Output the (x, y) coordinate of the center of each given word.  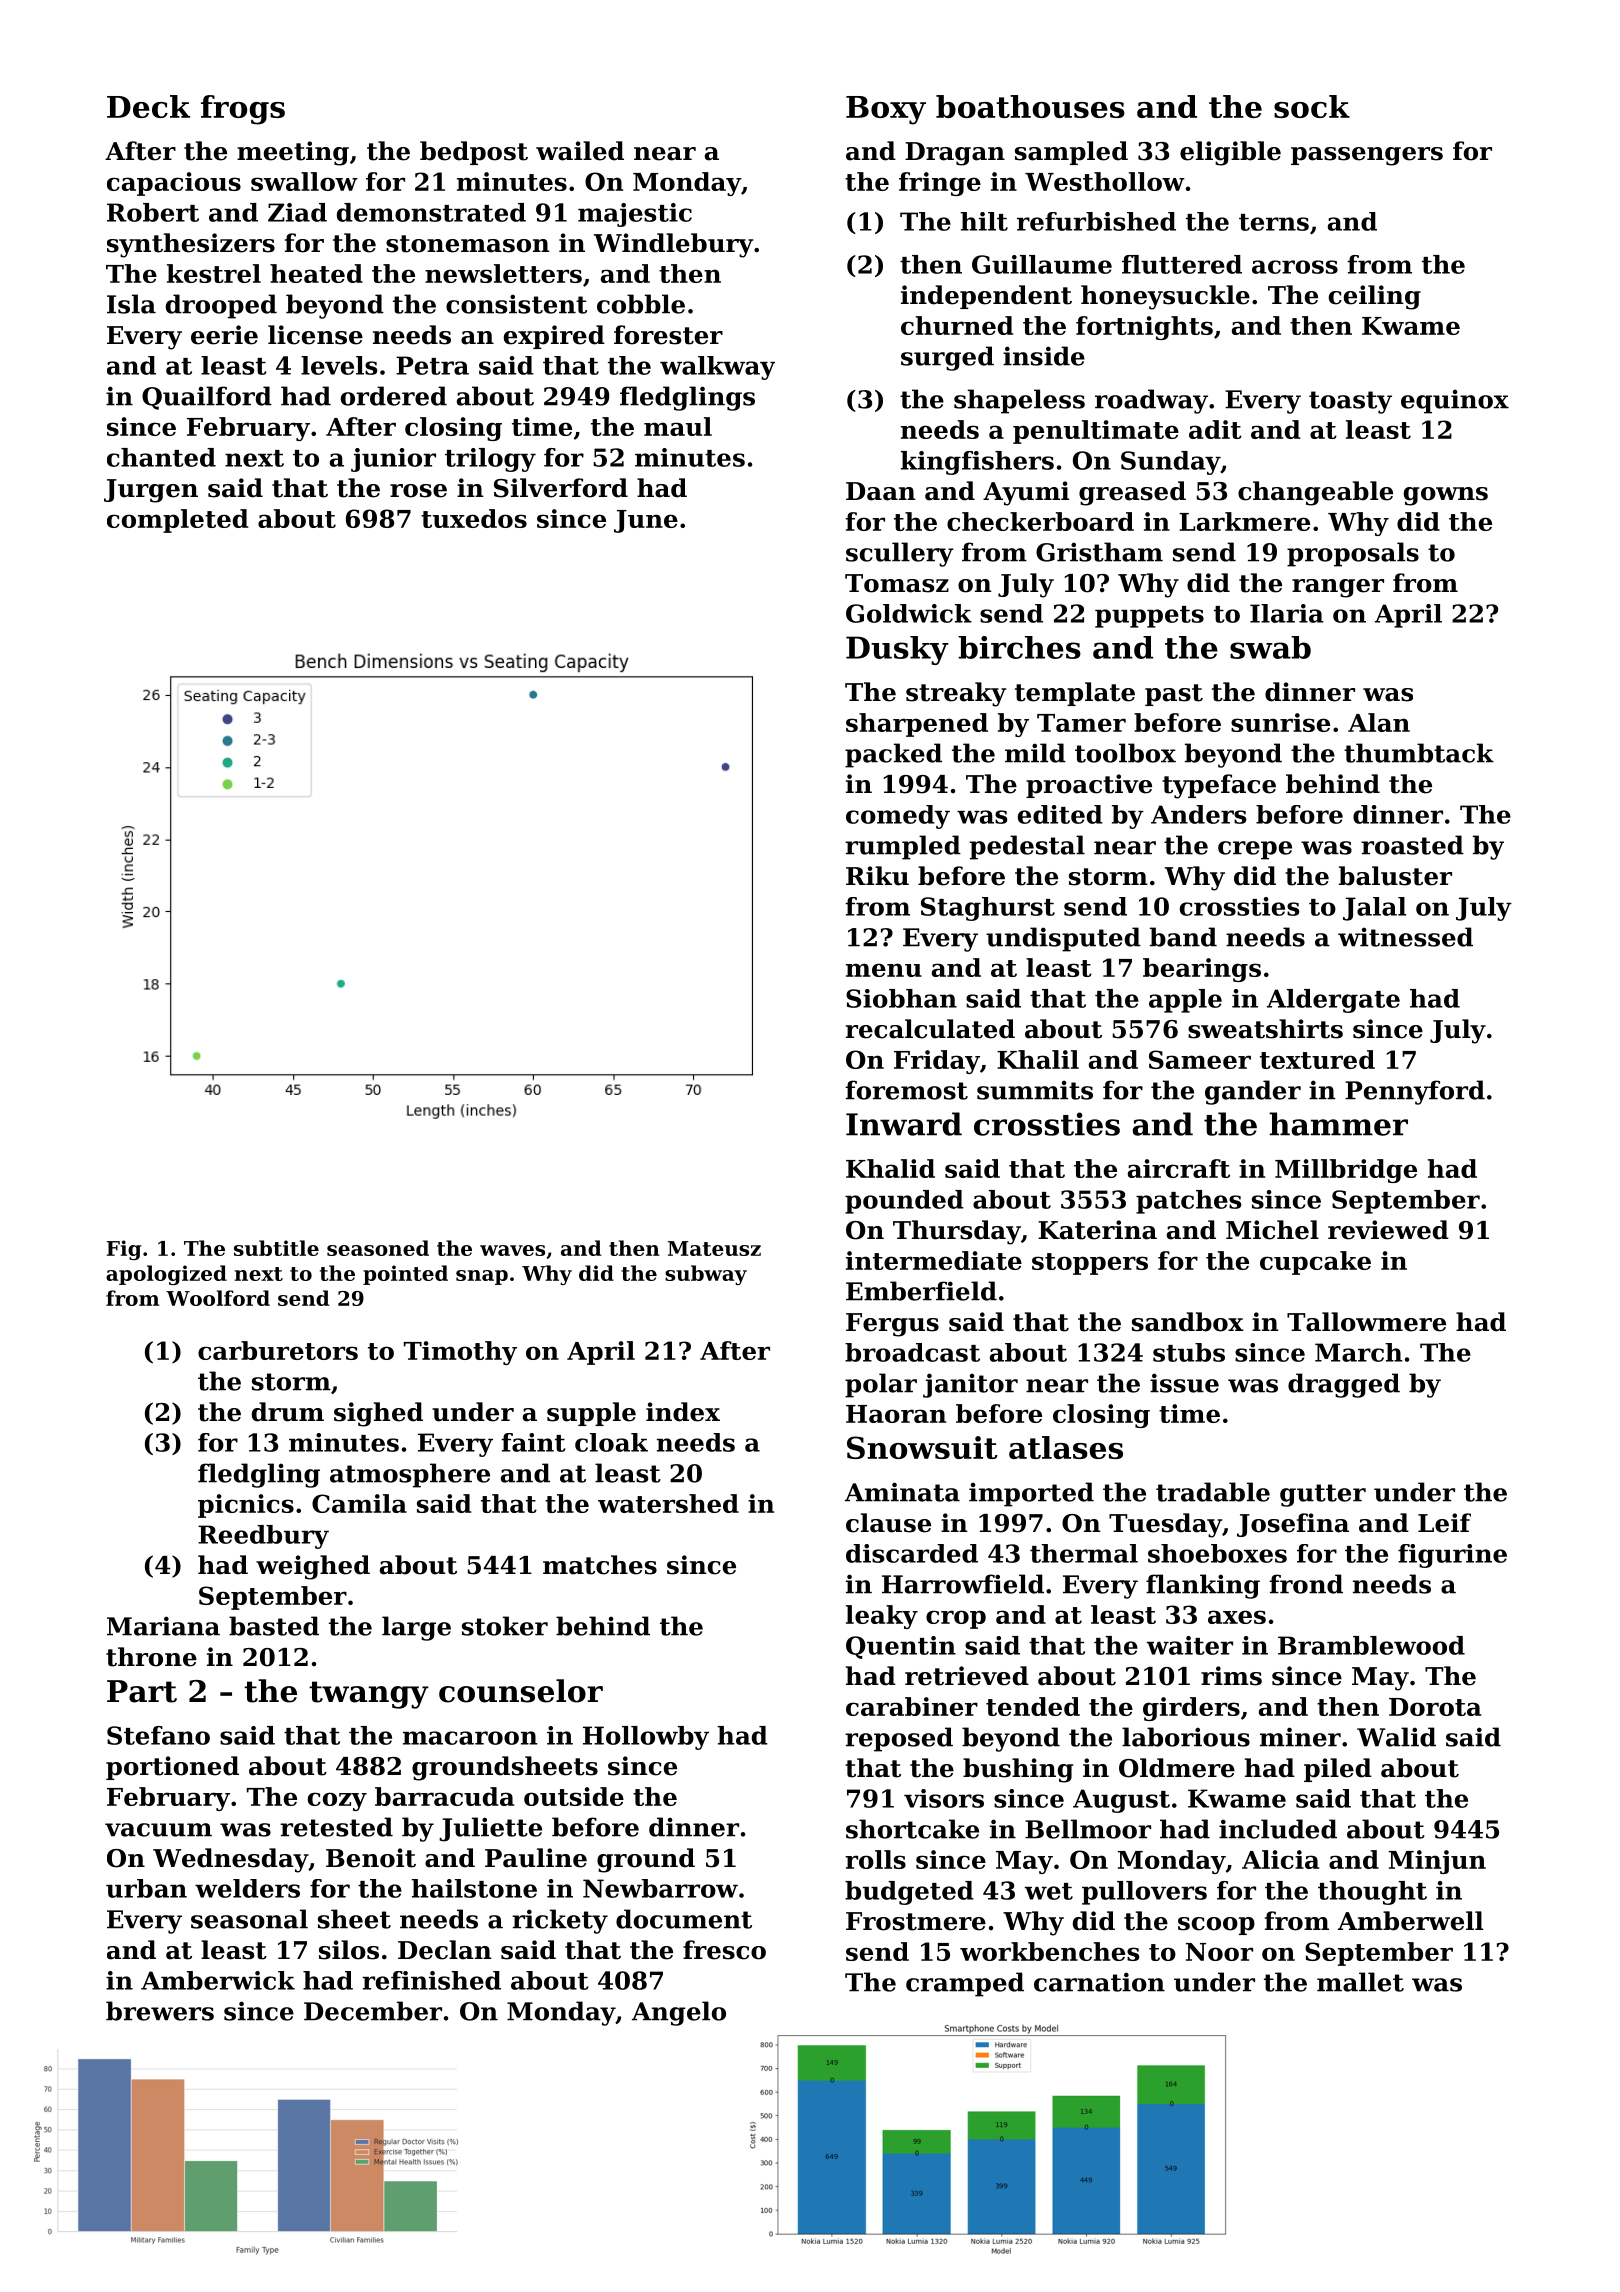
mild (1035, 753)
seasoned (378, 1248)
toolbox (1125, 753)
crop (956, 1619)
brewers (160, 2011)
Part (142, 1691)
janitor (970, 1385)
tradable (1213, 1492)
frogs (243, 110)
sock (1312, 106)
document (684, 1919)
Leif (1444, 1523)
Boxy (886, 110)
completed (177, 521)
